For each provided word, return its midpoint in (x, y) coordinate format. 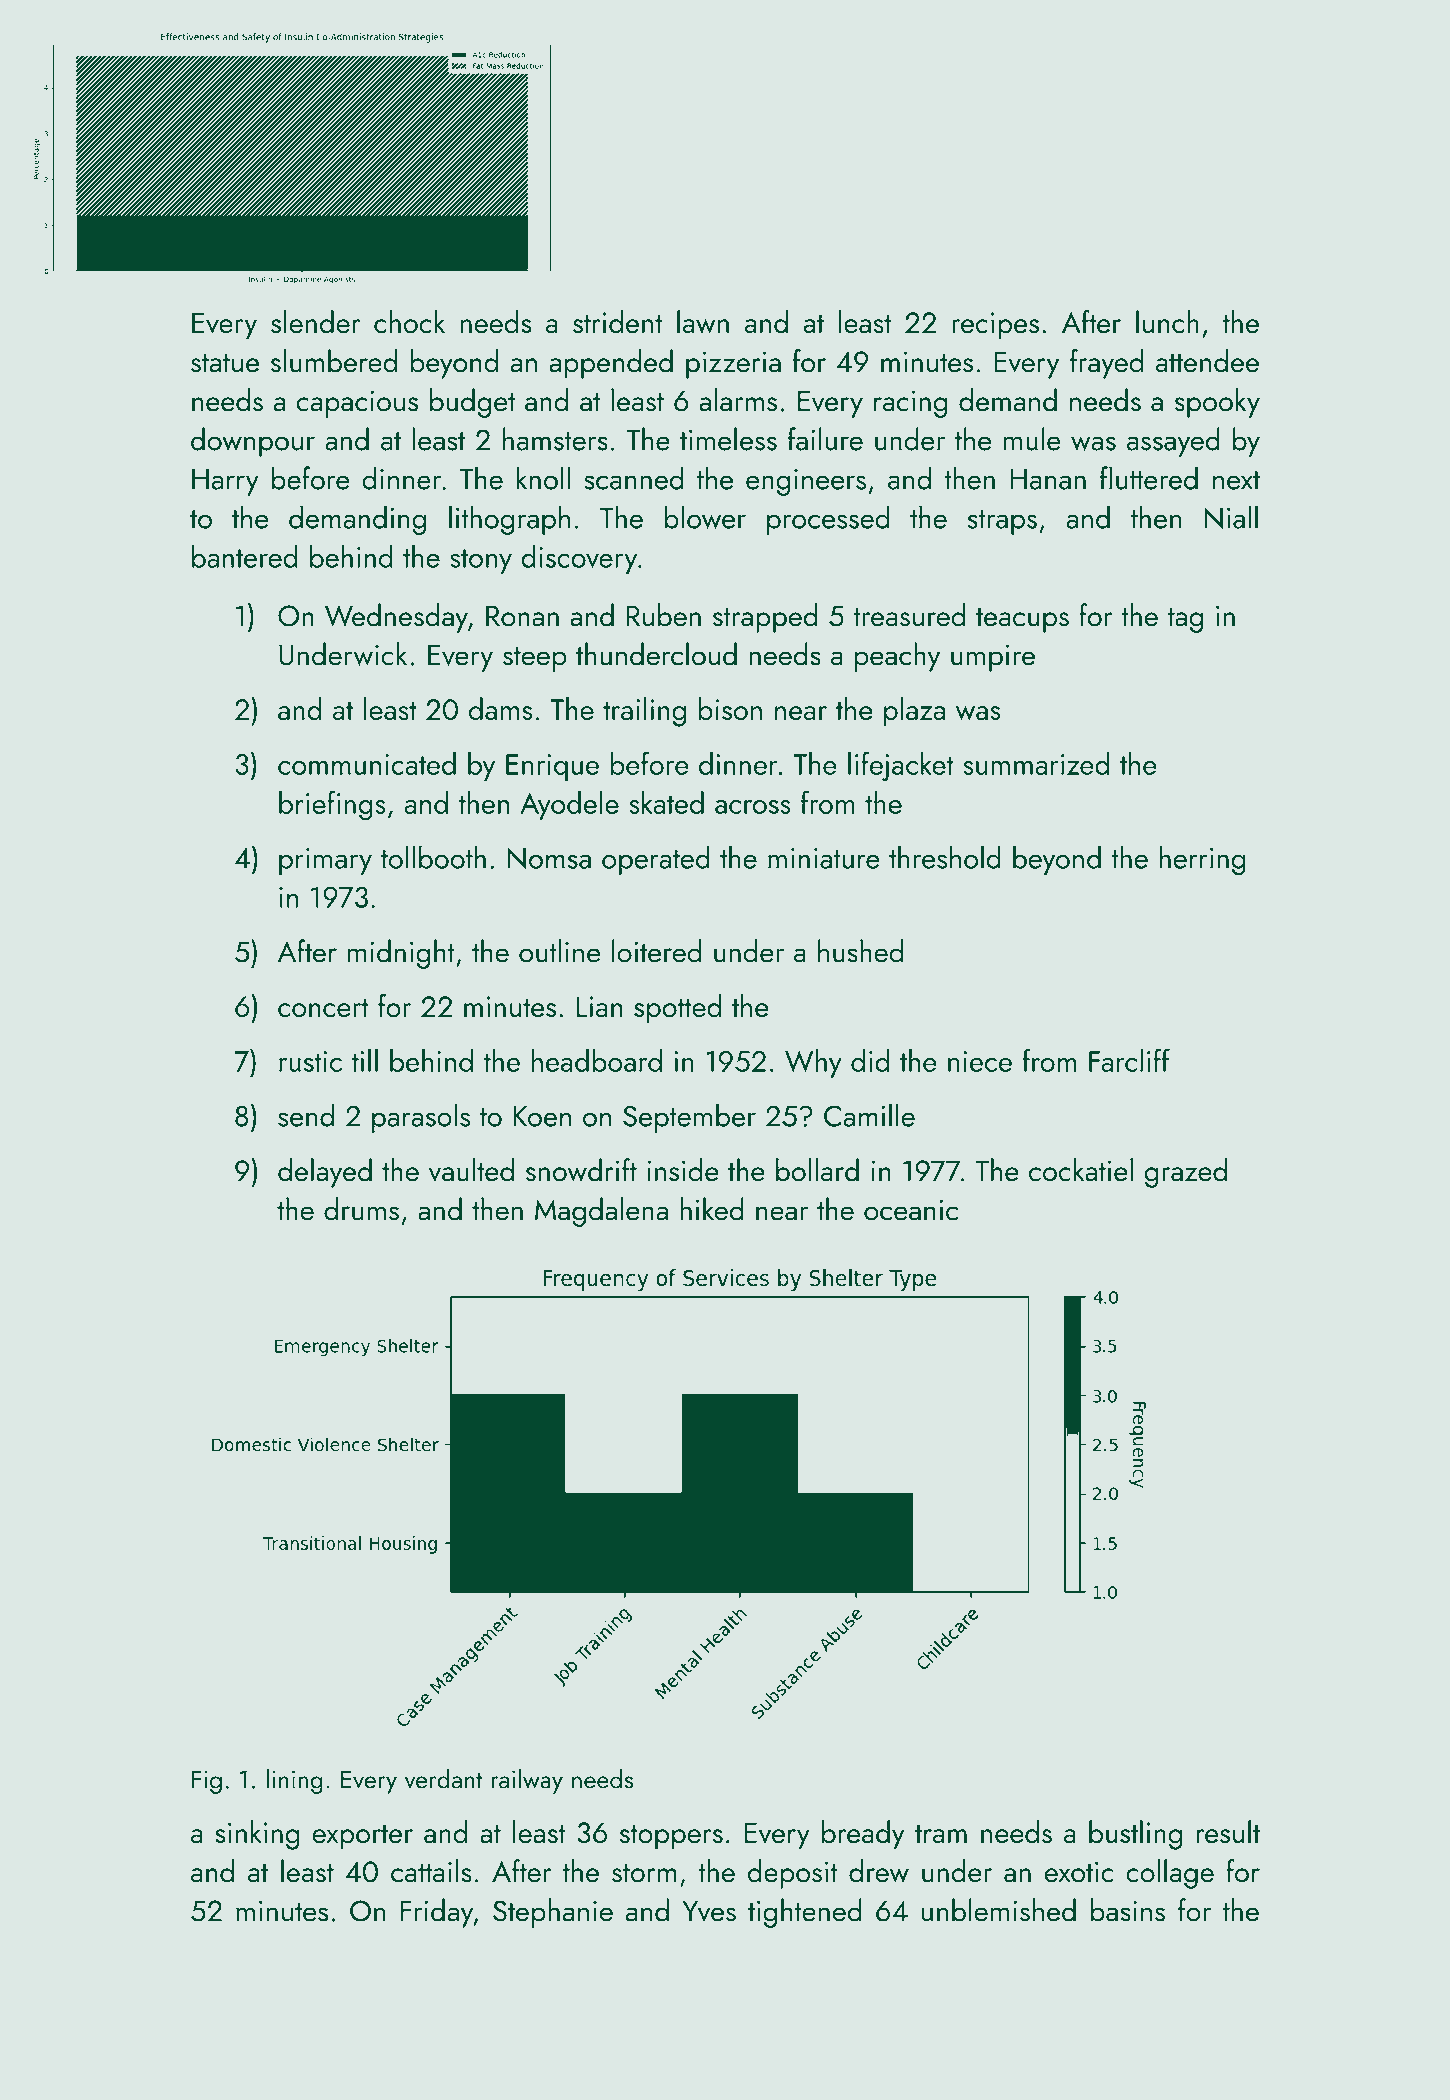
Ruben (663, 615)
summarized (1036, 763)
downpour (253, 442)
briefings (332, 805)
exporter (362, 1837)
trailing (644, 712)
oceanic (911, 1210)
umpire (993, 658)
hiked (712, 1209)
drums (361, 1209)
